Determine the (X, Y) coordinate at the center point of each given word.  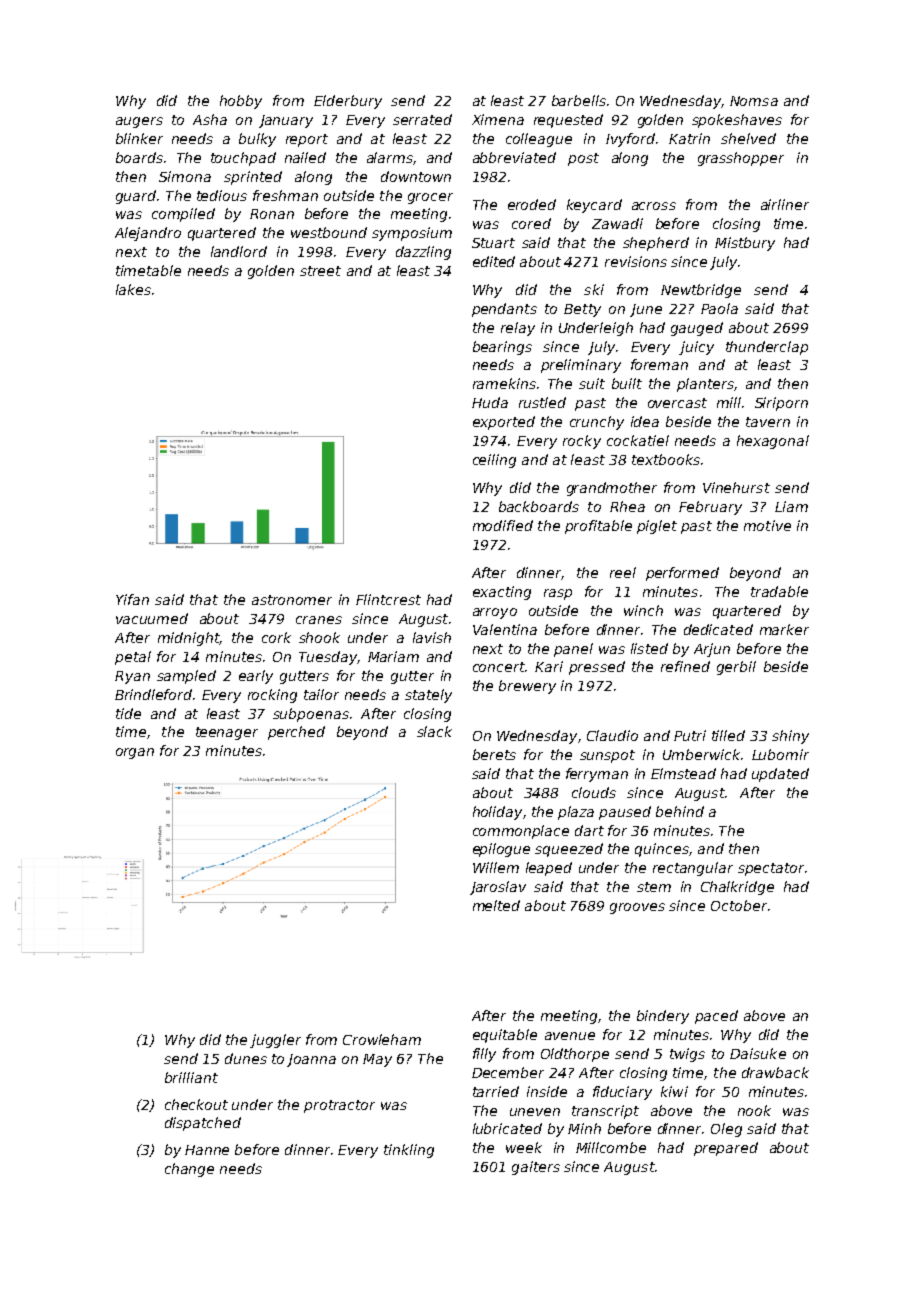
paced (716, 1017)
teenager (227, 733)
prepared (726, 1149)
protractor (339, 1106)
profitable (598, 527)
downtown (416, 176)
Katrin (689, 138)
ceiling (494, 461)
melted (496, 905)
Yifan (132, 599)
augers (139, 122)
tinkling (409, 1151)
